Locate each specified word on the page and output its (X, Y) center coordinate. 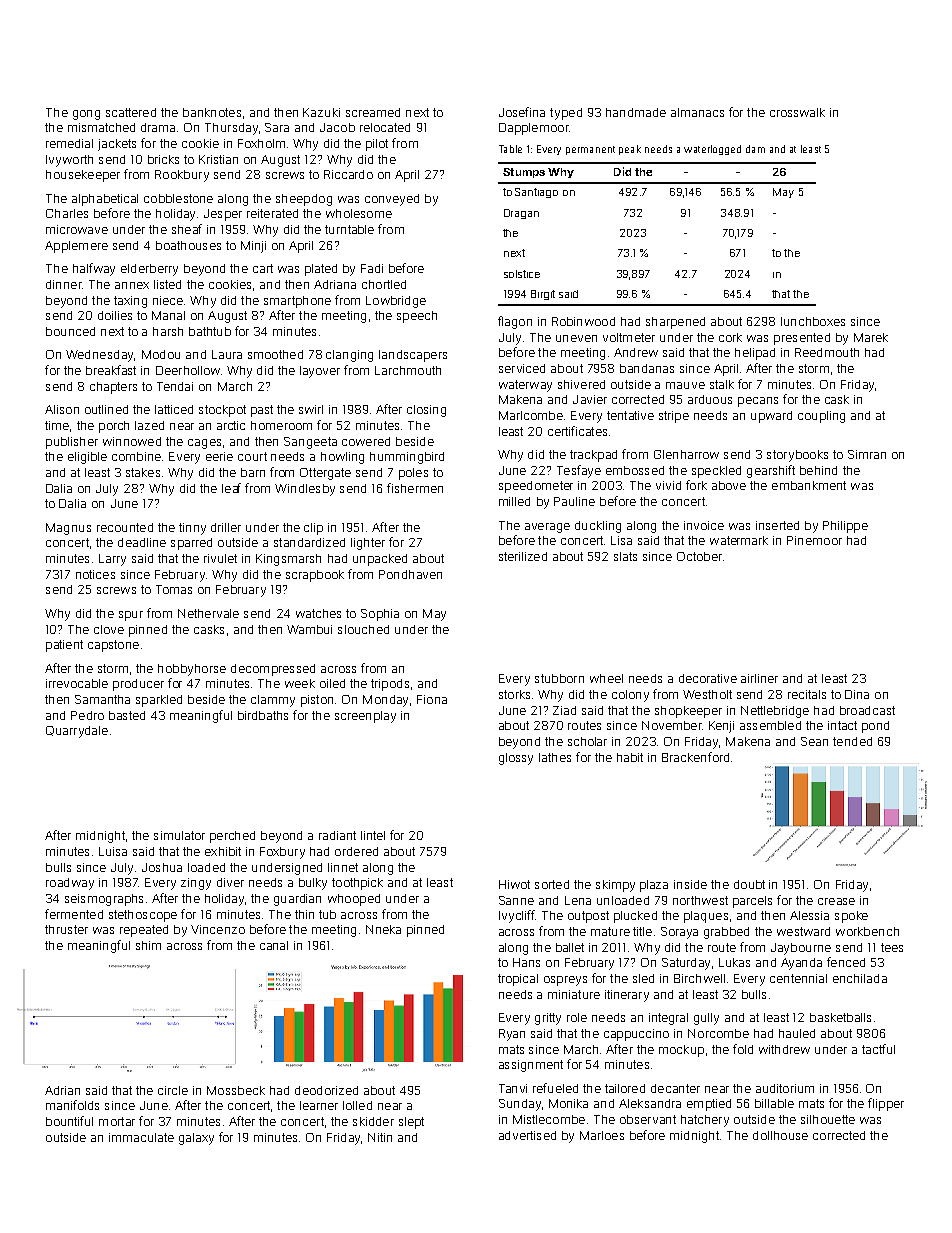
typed (566, 114)
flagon (515, 322)
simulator (179, 835)
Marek (871, 337)
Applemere (76, 247)
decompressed (273, 670)
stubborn (559, 678)
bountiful (69, 1121)
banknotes (212, 112)
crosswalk (797, 112)
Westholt (707, 694)
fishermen (415, 488)
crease (836, 901)
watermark (739, 540)
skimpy (615, 886)
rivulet (220, 558)
